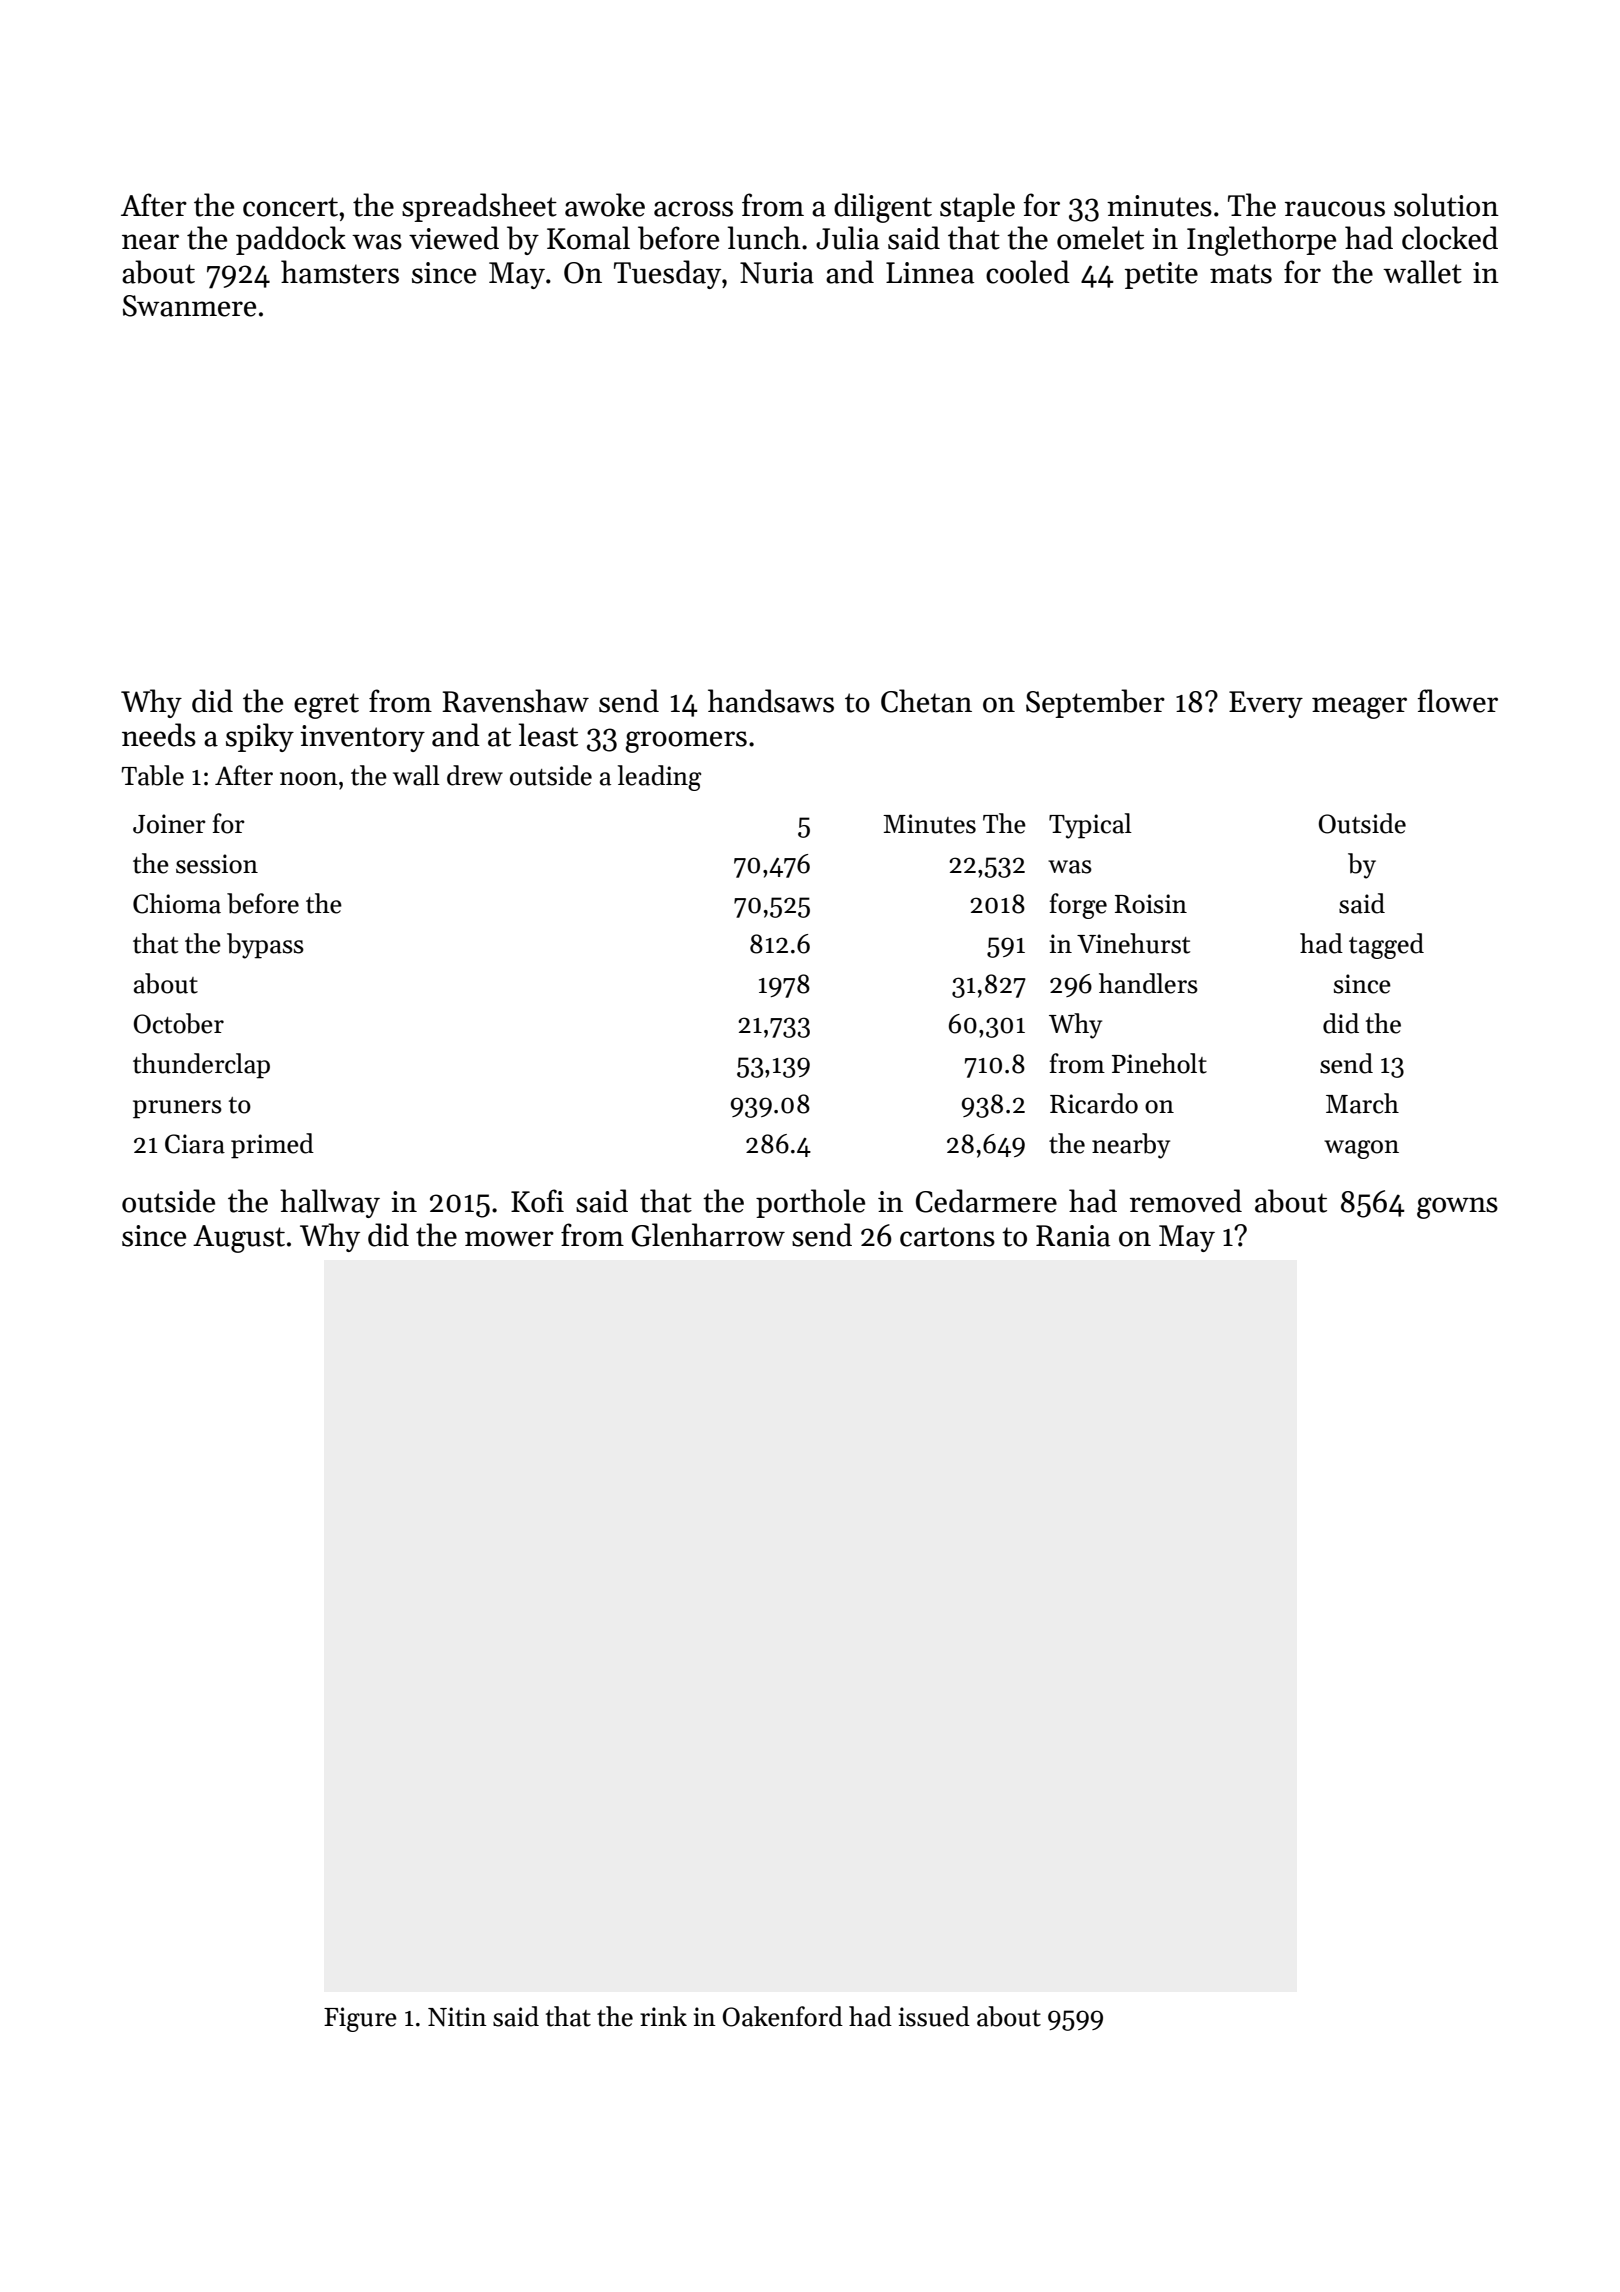  What do you see at coordinates (934, 2016) in the screenshot?
I see `issued` at bounding box center [934, 2016].
